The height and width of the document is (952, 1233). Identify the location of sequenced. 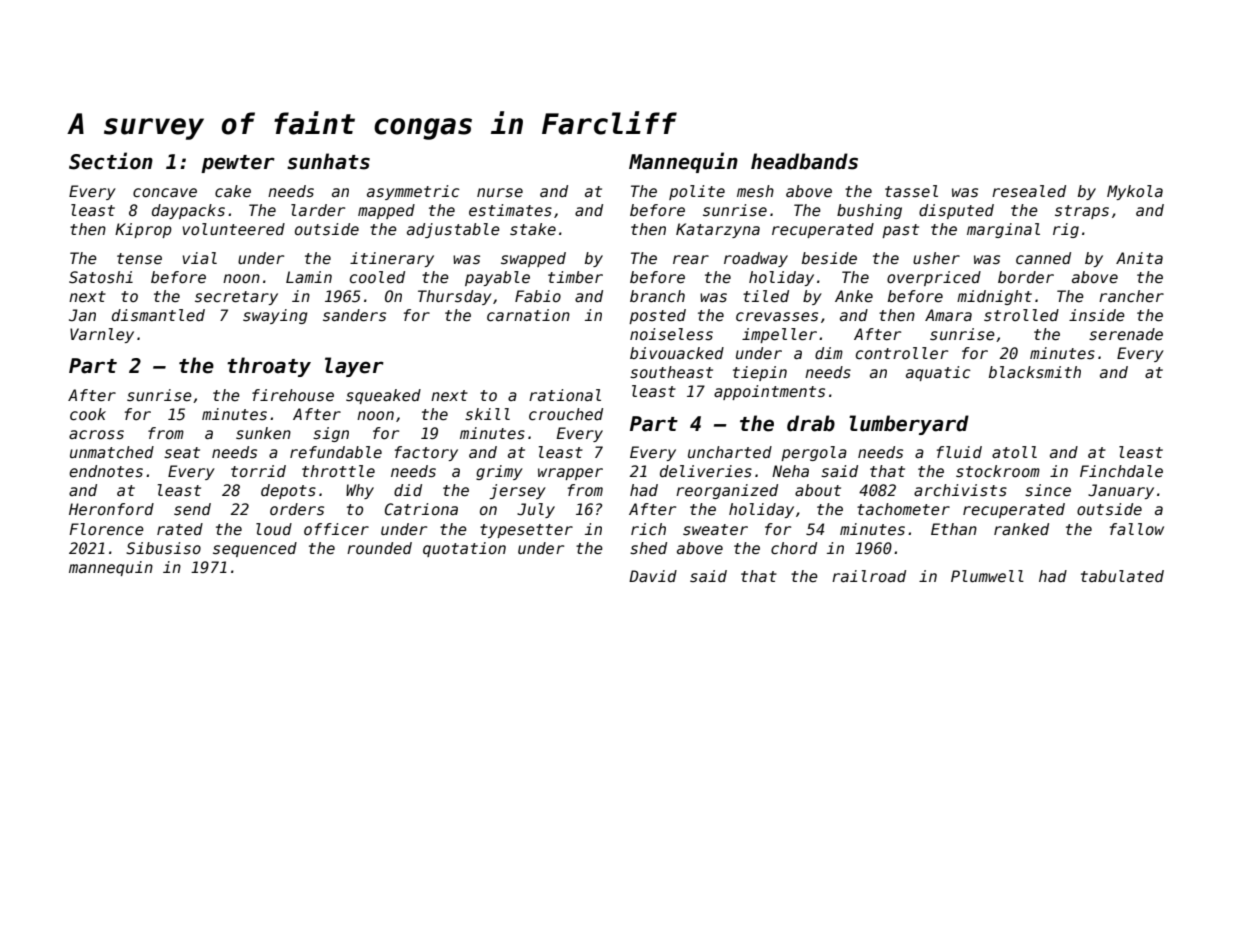
(255, 549).
